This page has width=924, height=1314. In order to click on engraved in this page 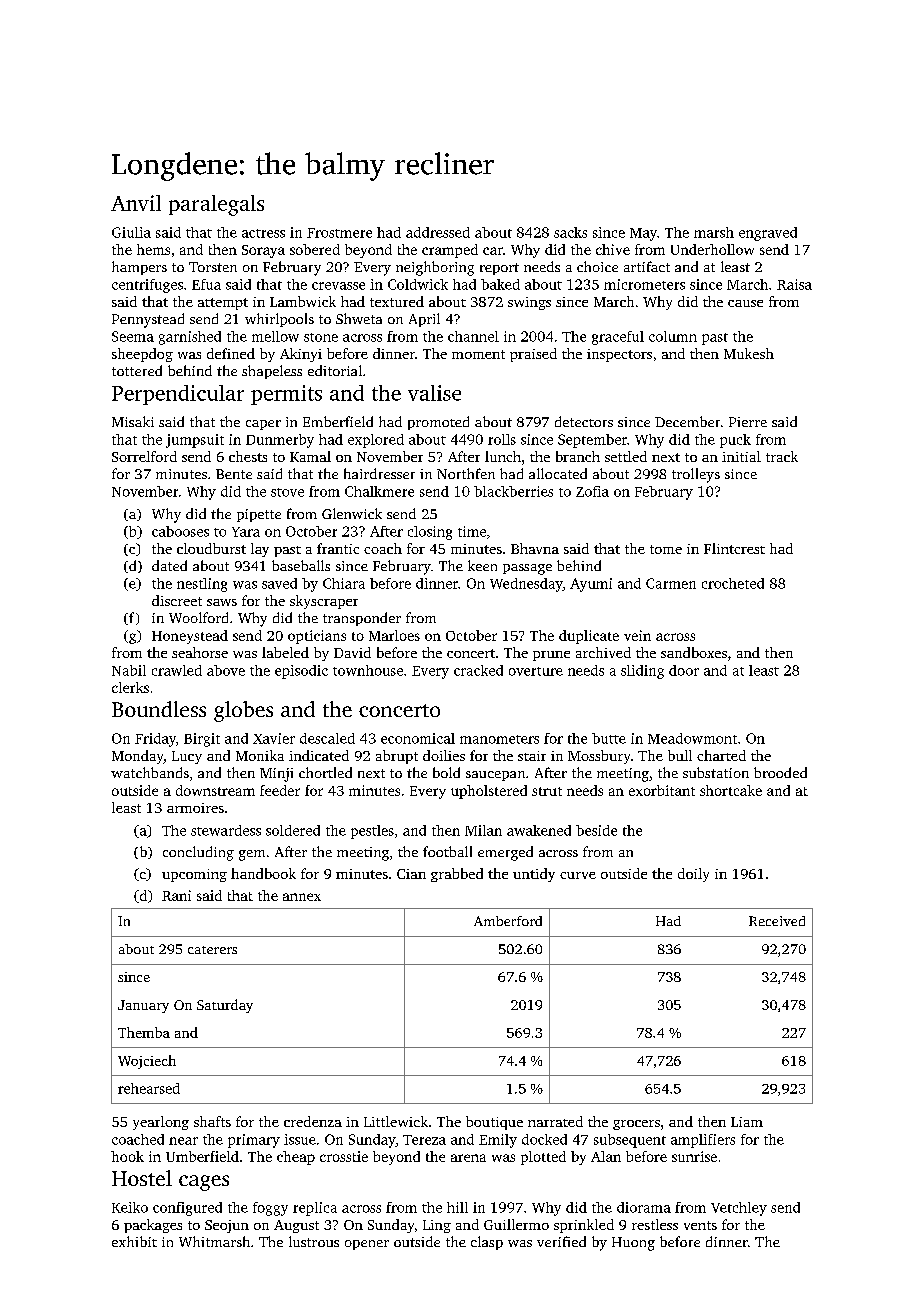, I will do `click(768, 234)`.
